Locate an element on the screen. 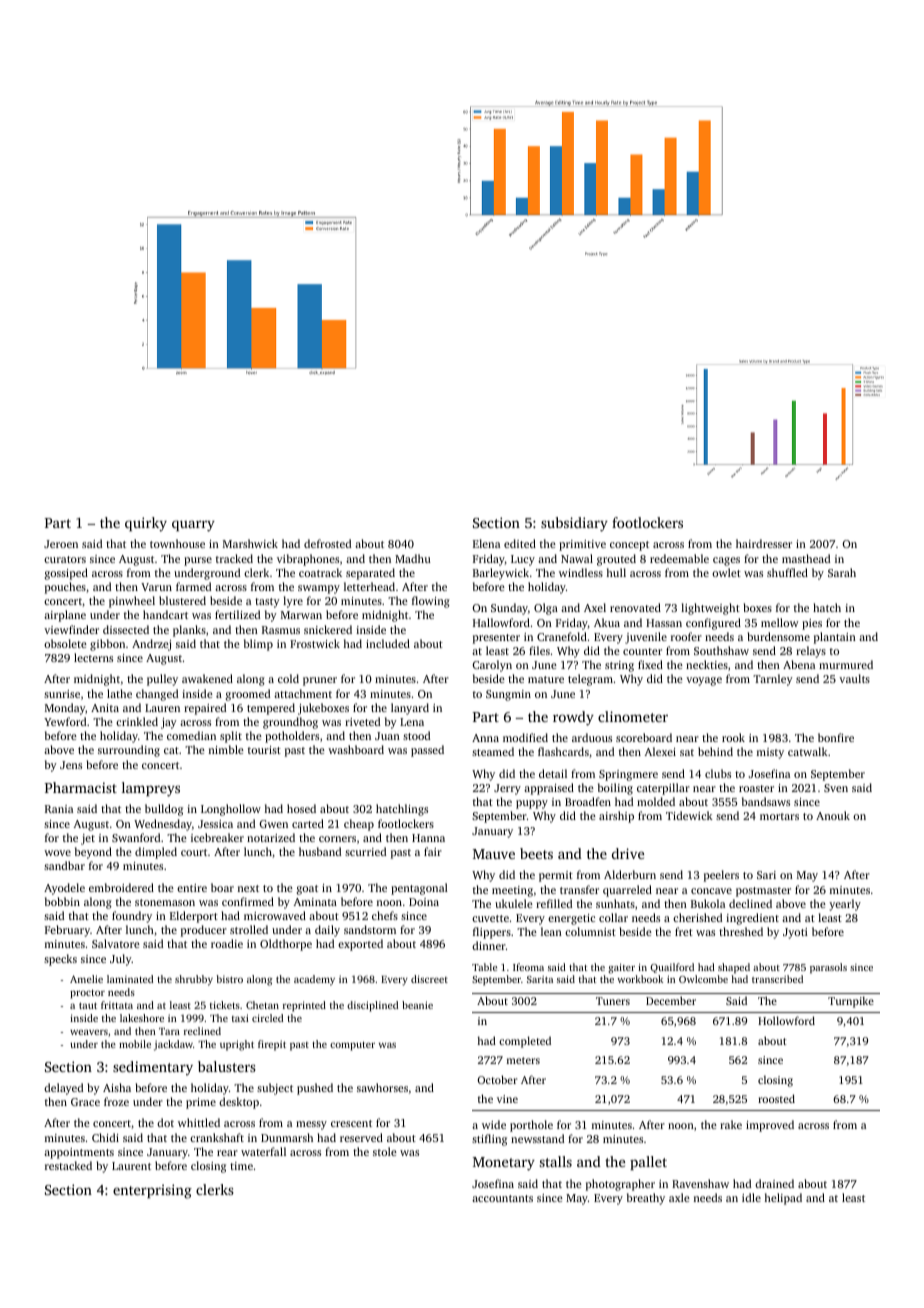 This screenshot has width=924, height=1308. Salvatore is located at coordinates (116, 943).
